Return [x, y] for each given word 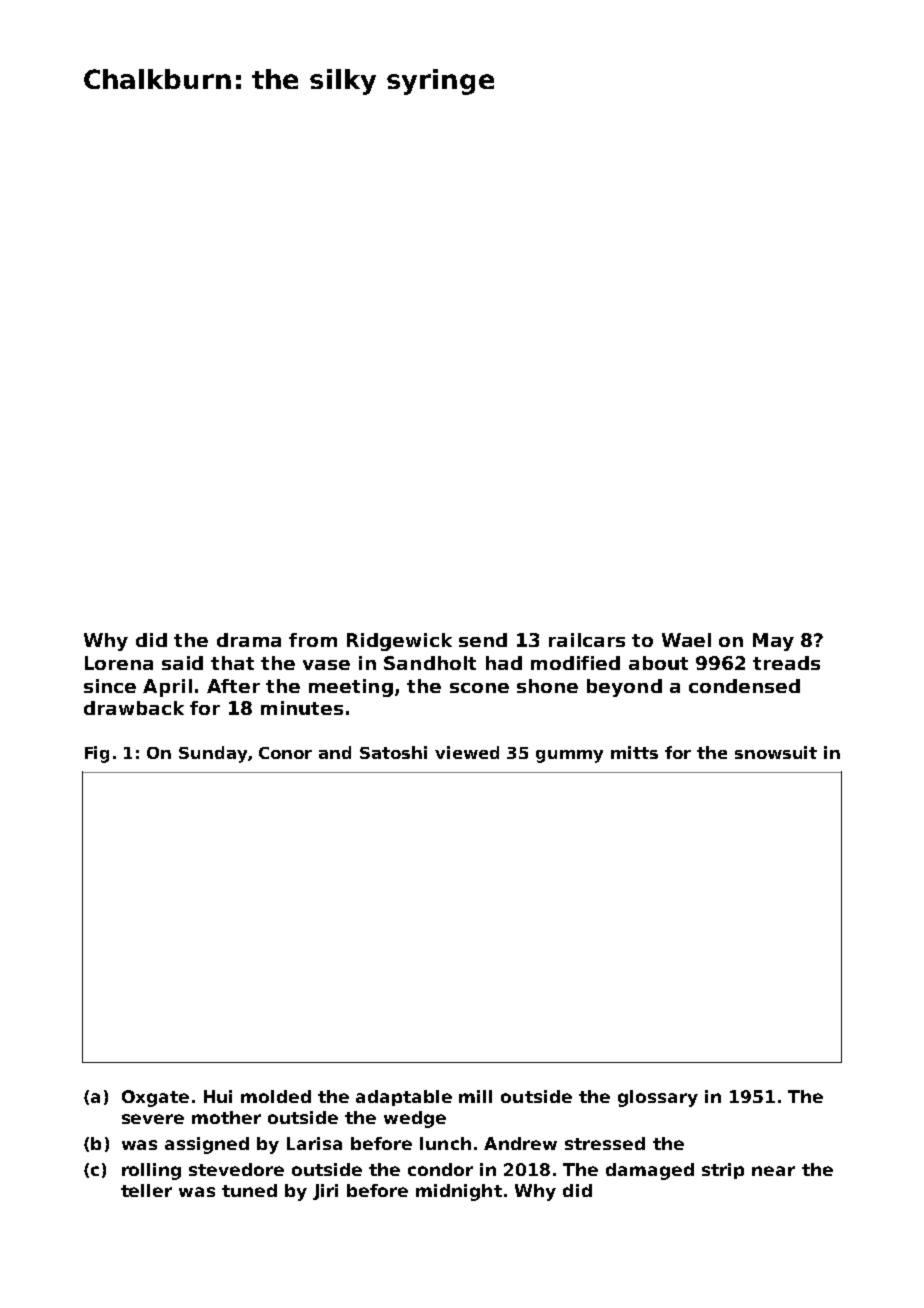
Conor [285, 753]
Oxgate [155, 1098]
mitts [634, 752]
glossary [658, 1098]
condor [440, 1169]
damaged [650, 1171]
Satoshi [393, 752]
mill [475, 1096]
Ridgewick [399, 642]
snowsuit [776, 752]
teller [146, 1190]
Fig [97, 754]
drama [249, 640]
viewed [467, 752]
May [773, 642]
